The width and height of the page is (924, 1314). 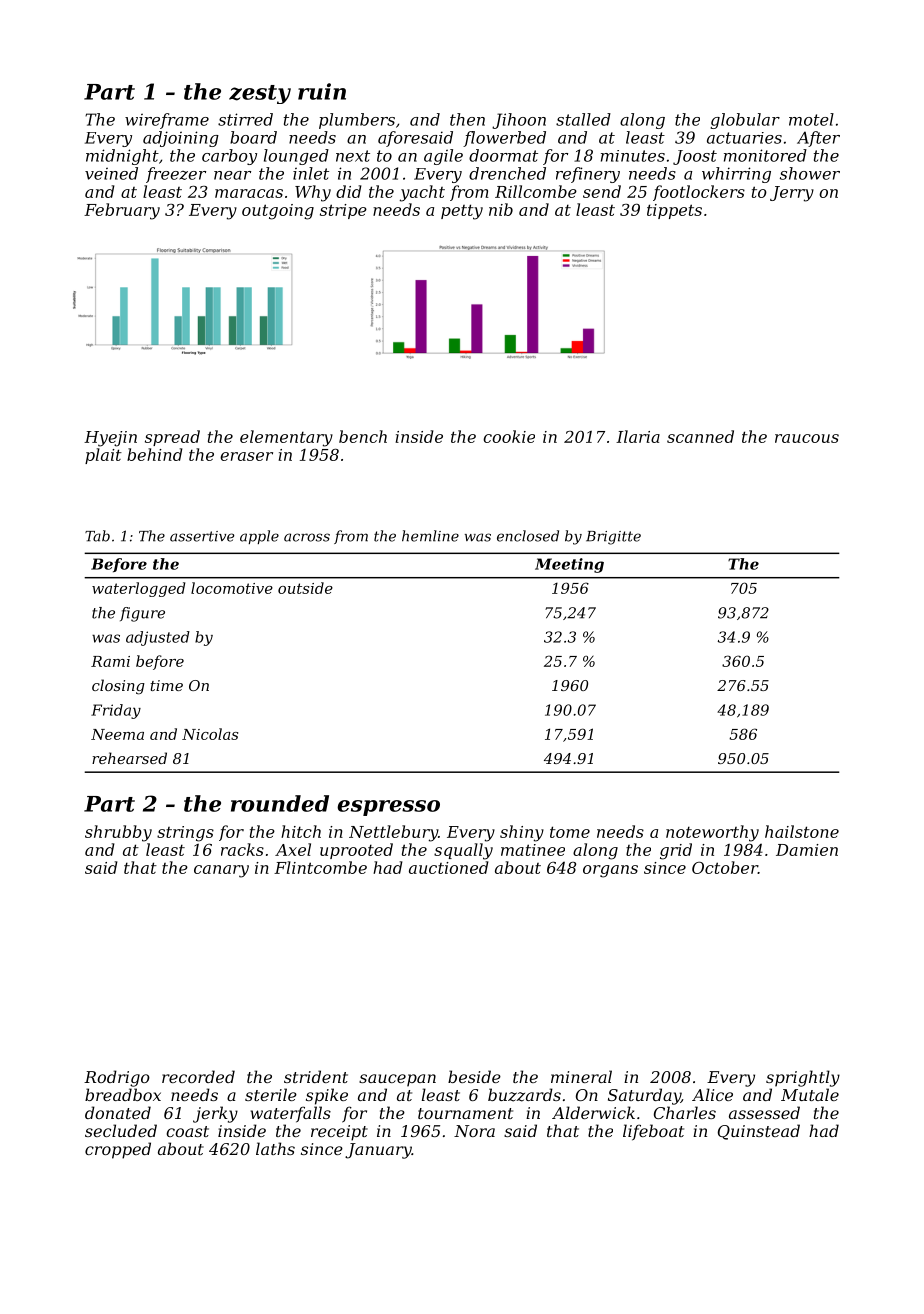 What do you see at coordinates (363, 436) in the page?
I see `bench` at bounding box center [363, 436].
